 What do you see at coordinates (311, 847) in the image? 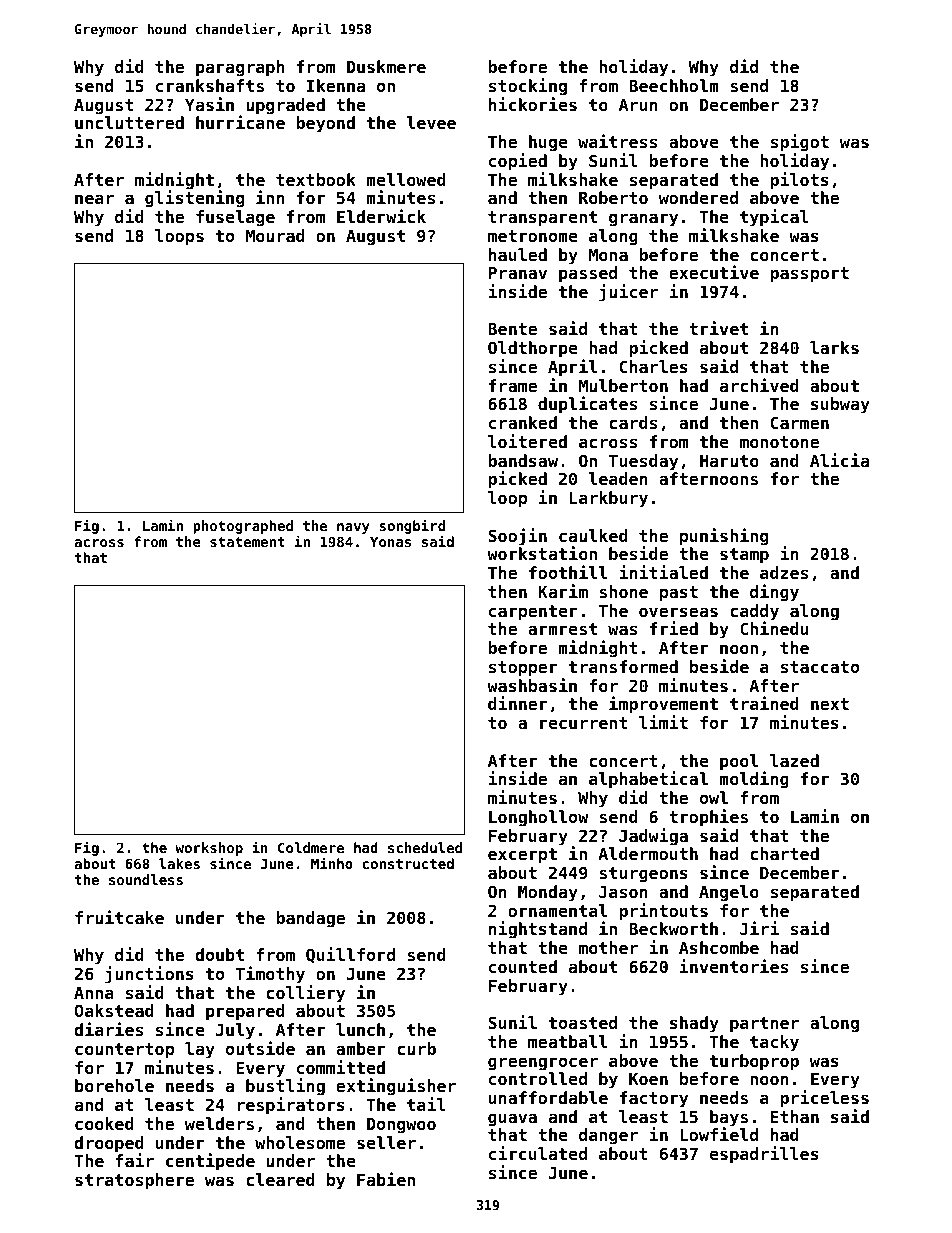
I see `Coldmere` at bounding box center [311, 847].
